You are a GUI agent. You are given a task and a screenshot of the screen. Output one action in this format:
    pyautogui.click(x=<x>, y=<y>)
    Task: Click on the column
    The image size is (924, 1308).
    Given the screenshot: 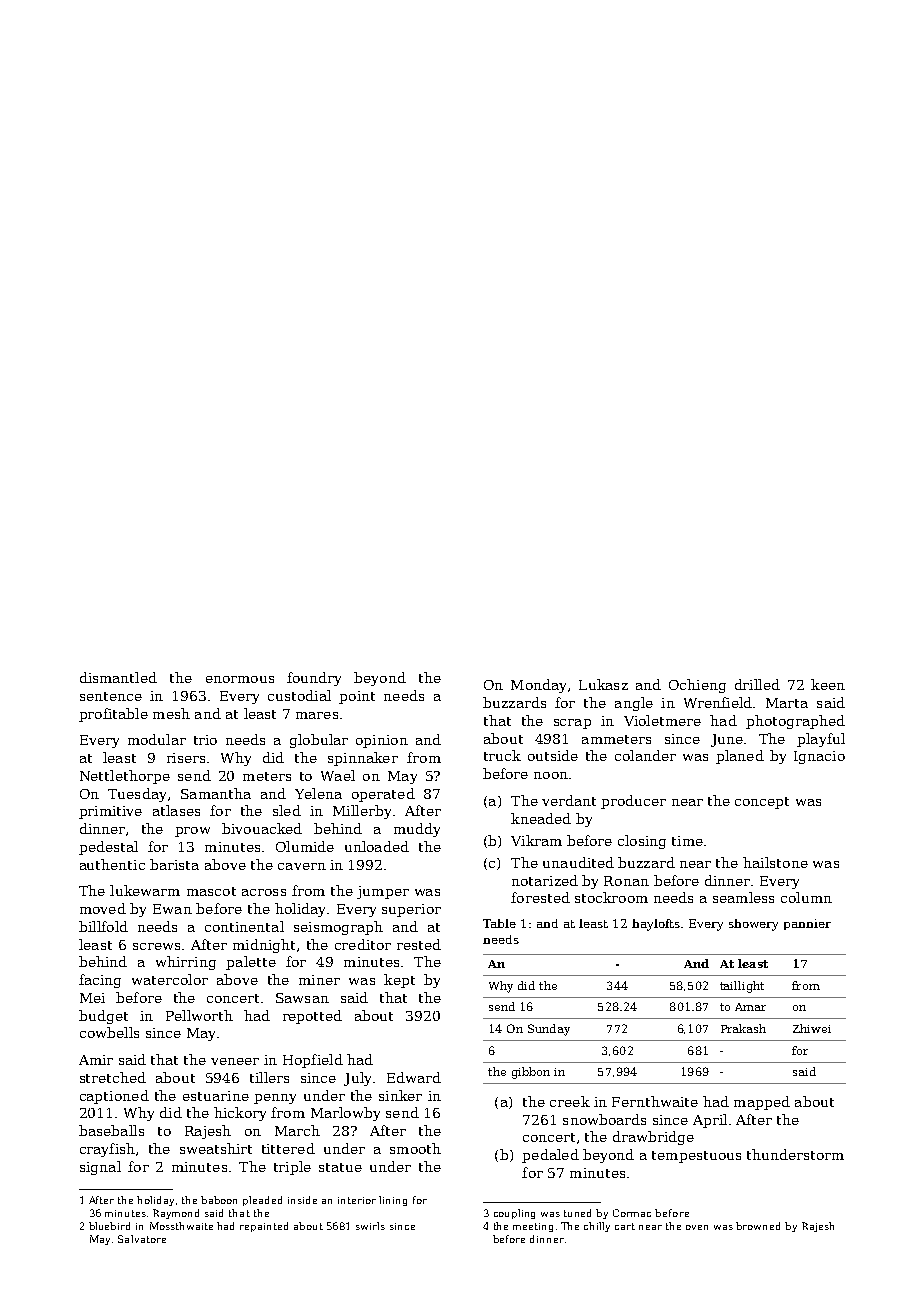 What is the action you would take?
    pyautogui.click(x=806, y=897)
